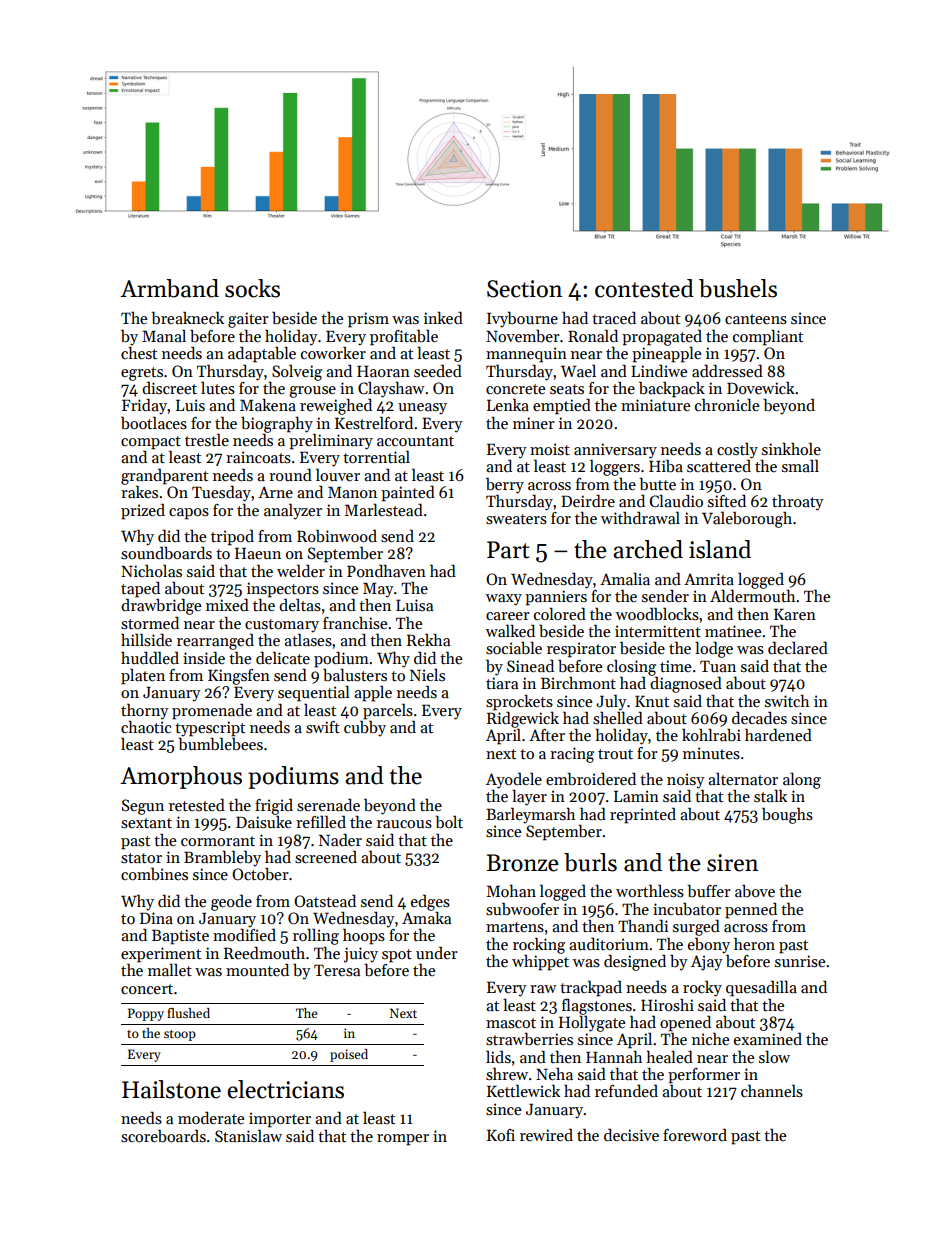 Image resolution: width=952 pixels, height=1233 pixels. Describe the element at coordinates (146, 727) in the screenshot. I see `chaotic` at that location.
